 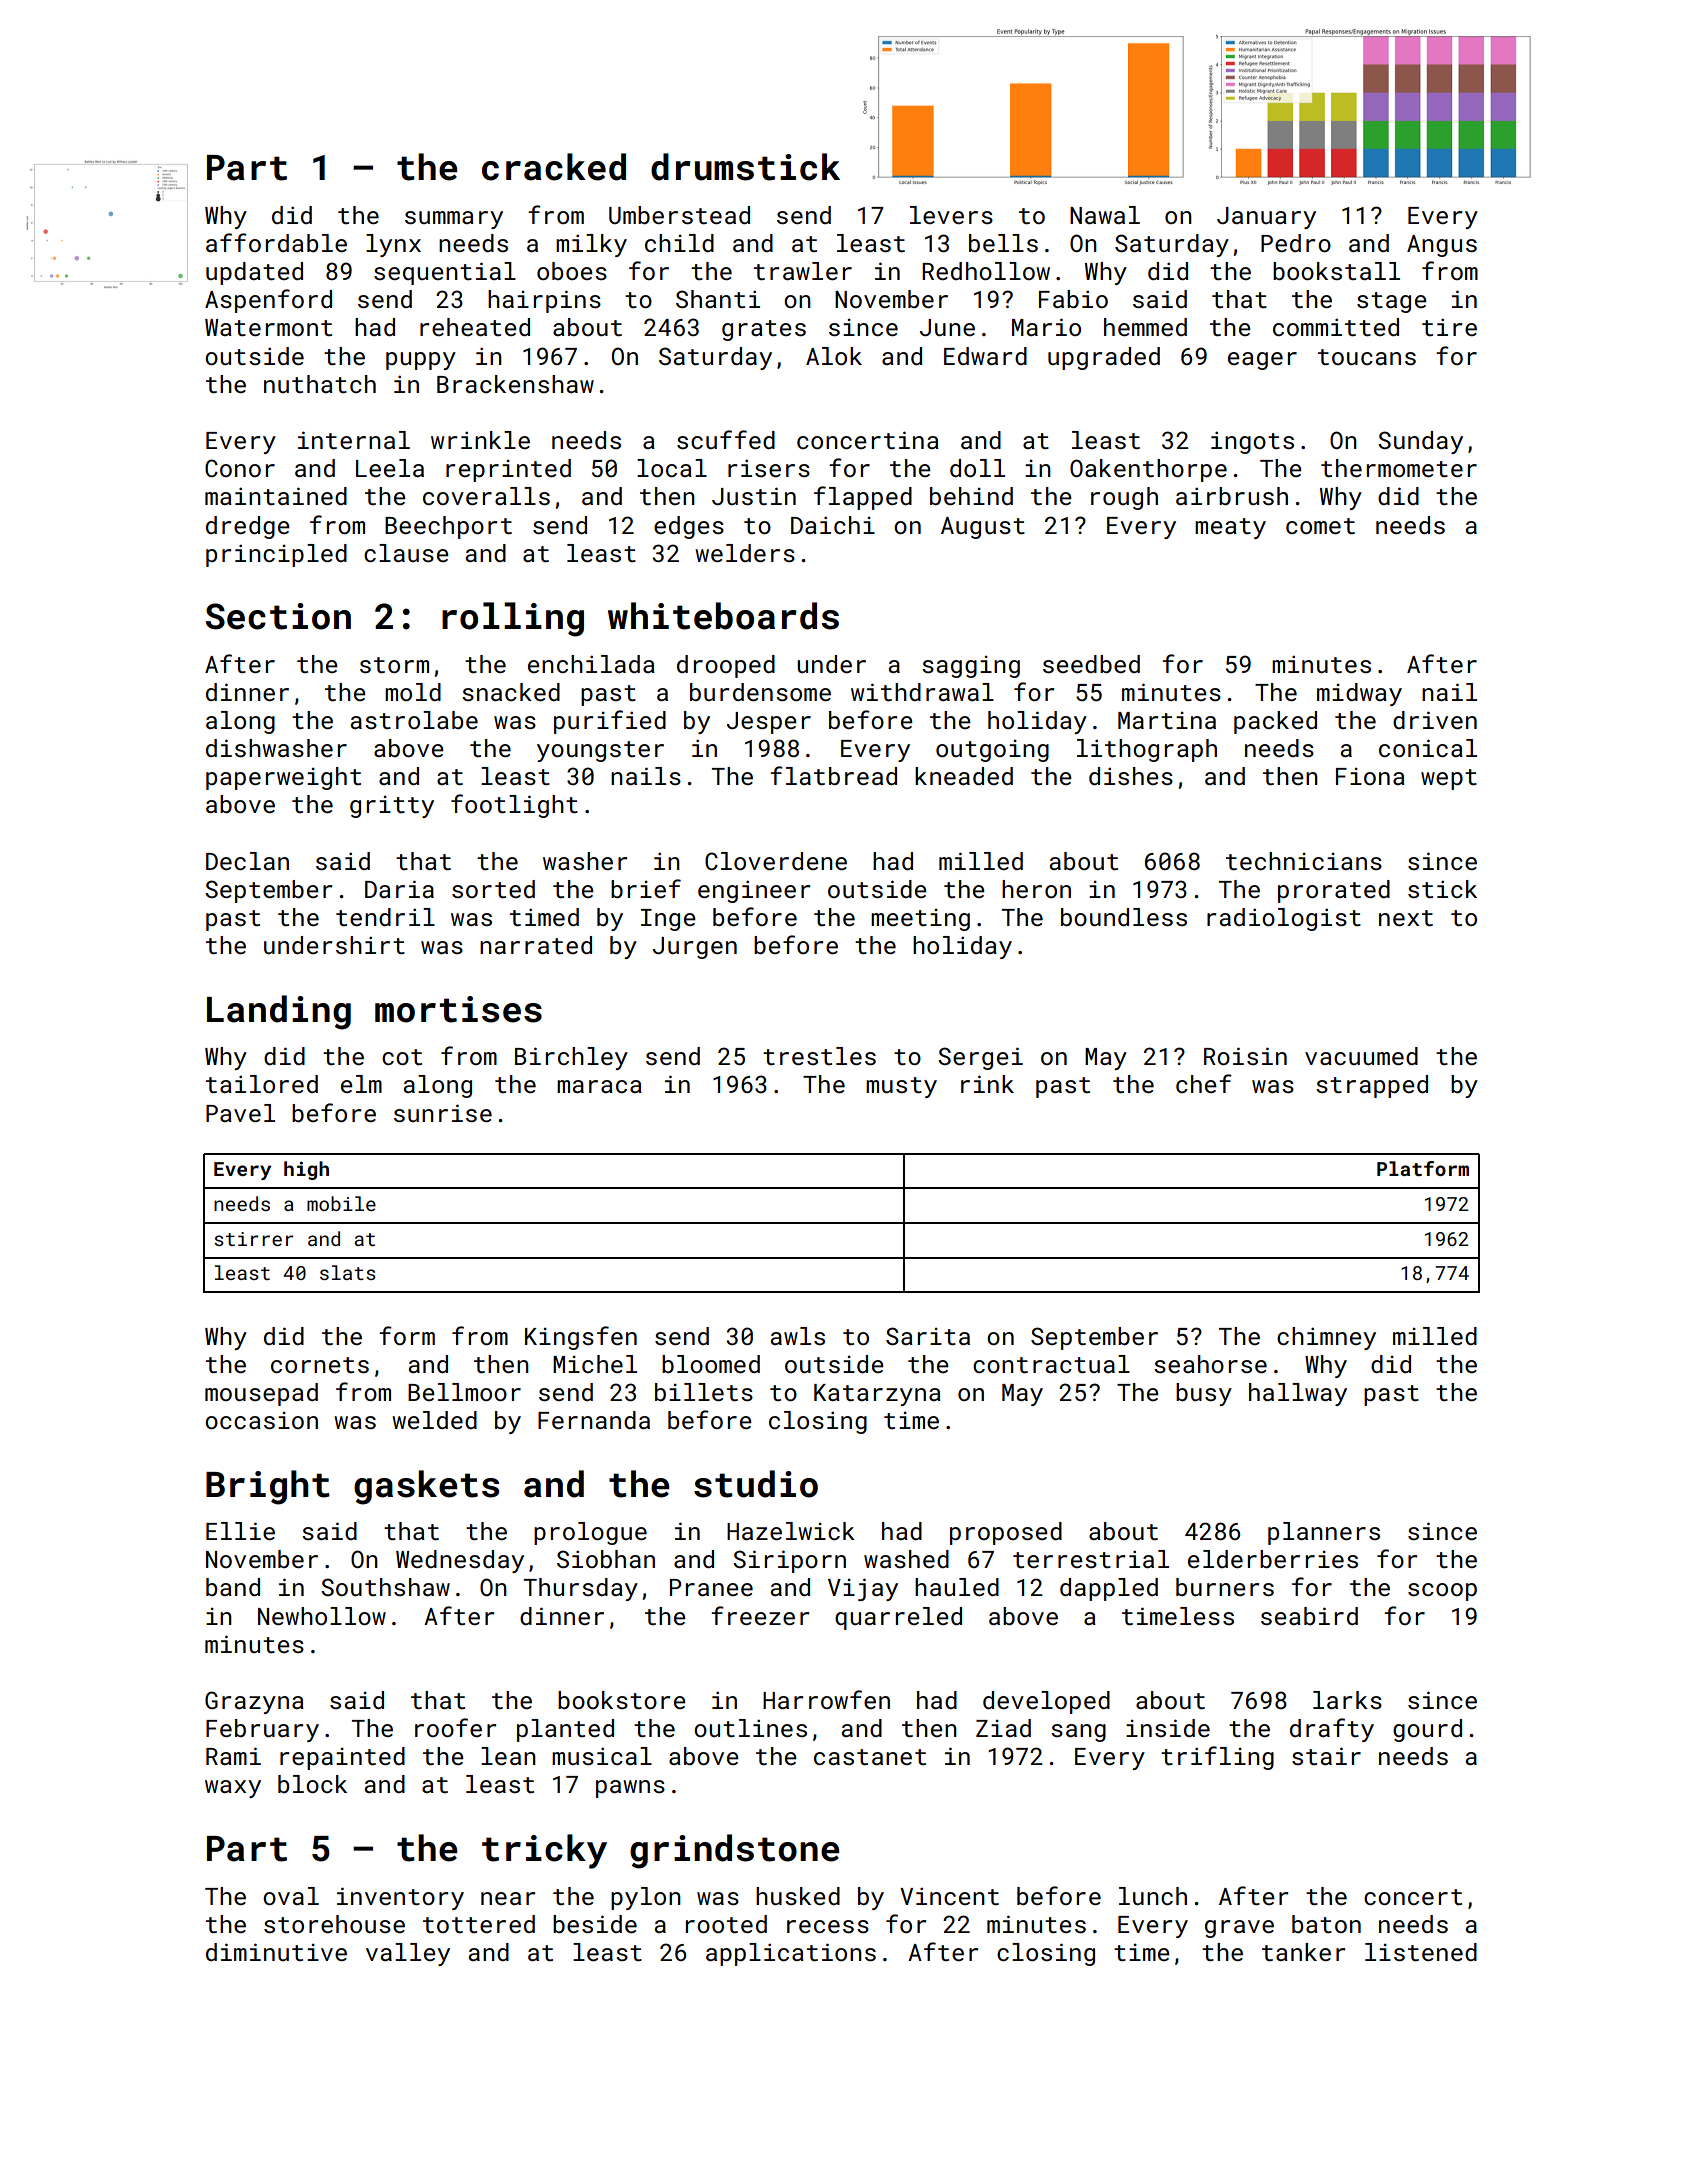 What do you see at coordinates (1210, 1364) in the screenshot?
I see `seahorse` at bounding box center [1210, 1364].
